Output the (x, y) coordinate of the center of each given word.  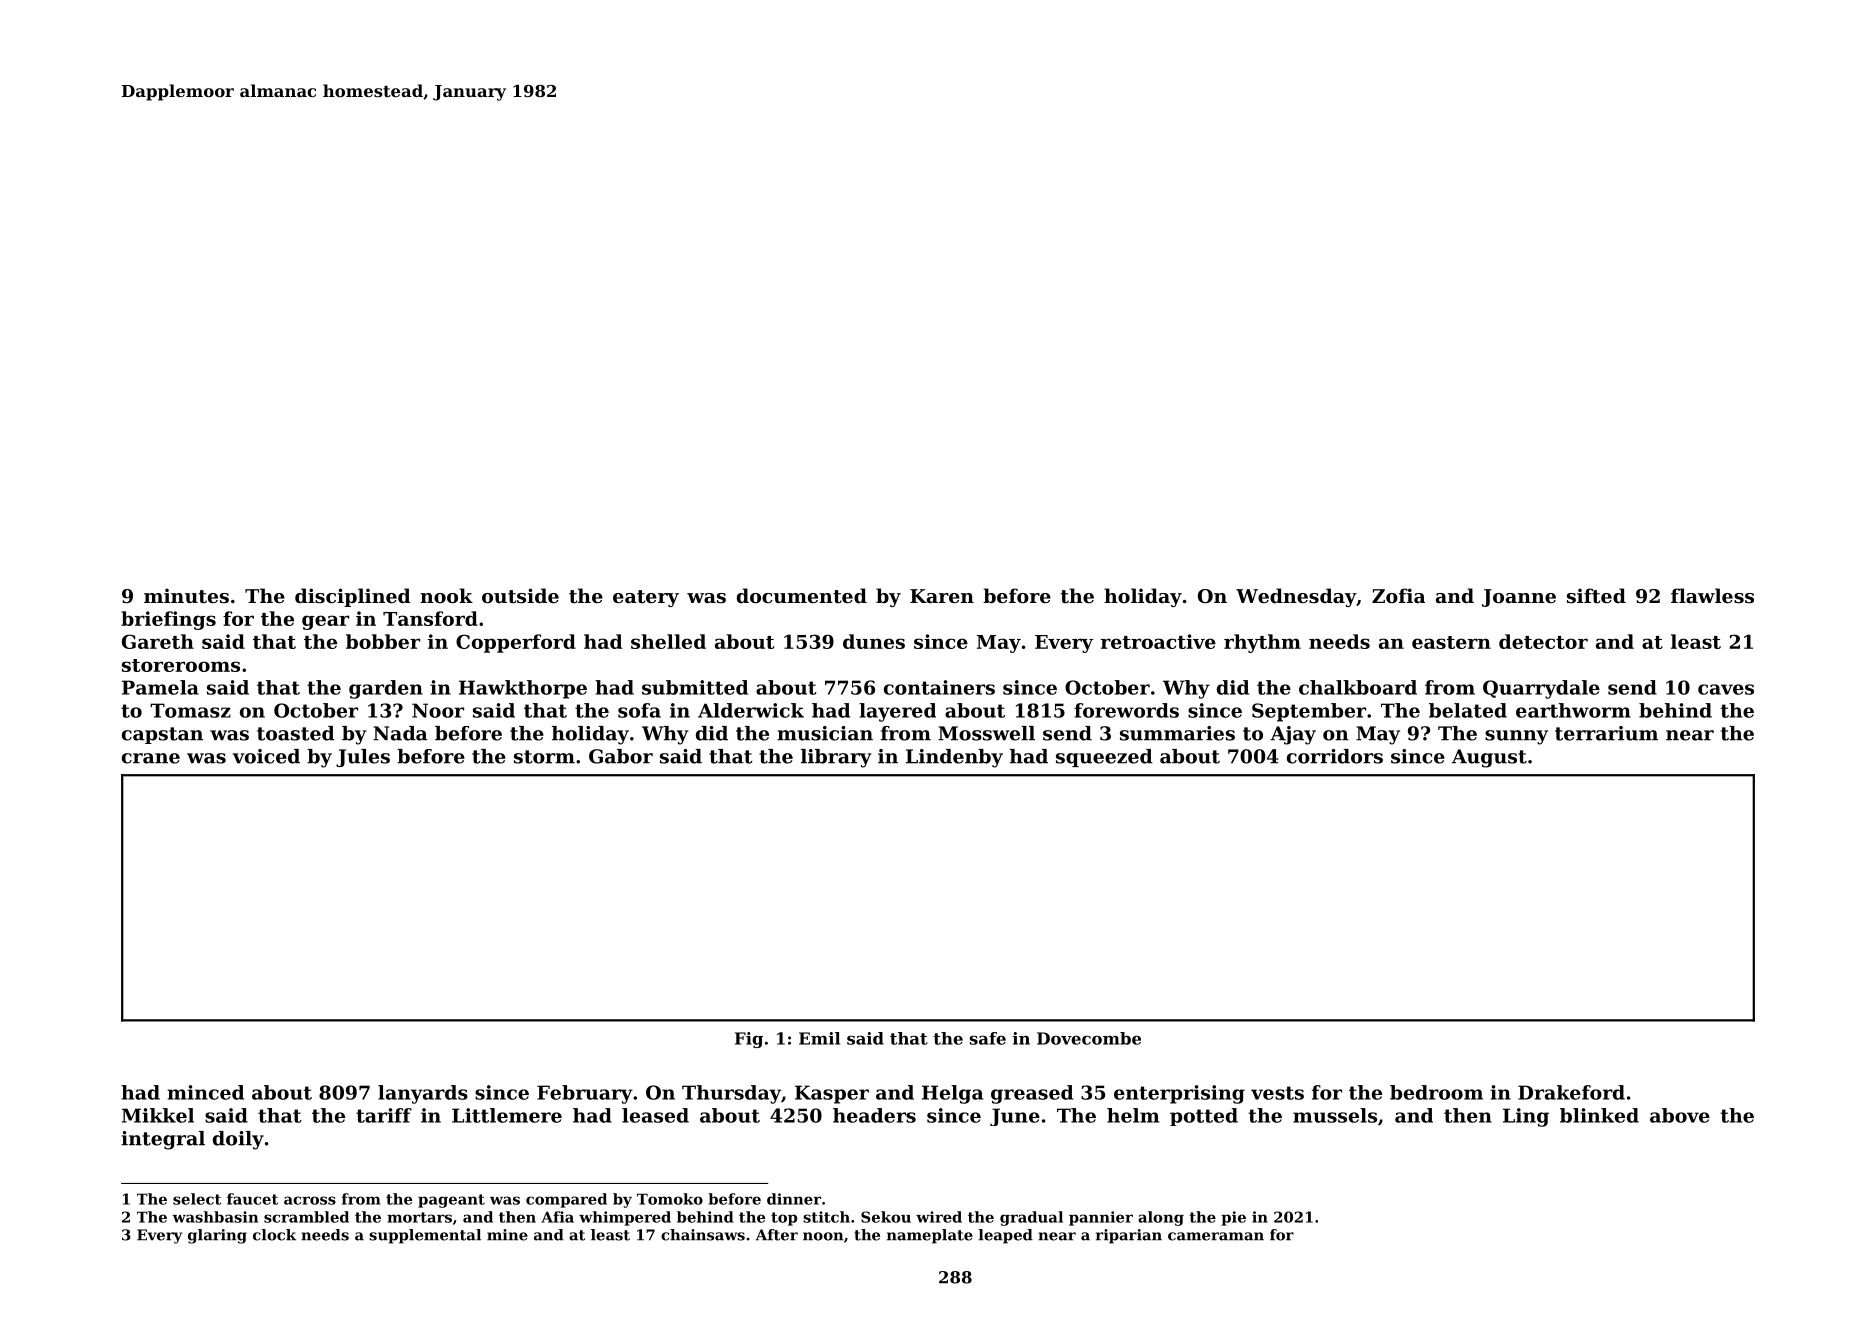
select (197, 1199)
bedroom (1436, 1092)
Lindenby (954, 758)
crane (151, 758)
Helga (952, 1094)
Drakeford (1571, 1092)
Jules (363, 758)
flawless (1712, 596)
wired (939, 1217)
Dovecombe (1089, 1038)
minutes (186, 596)
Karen (942, 596)
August (1489, 758)
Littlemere (507, 1115)
